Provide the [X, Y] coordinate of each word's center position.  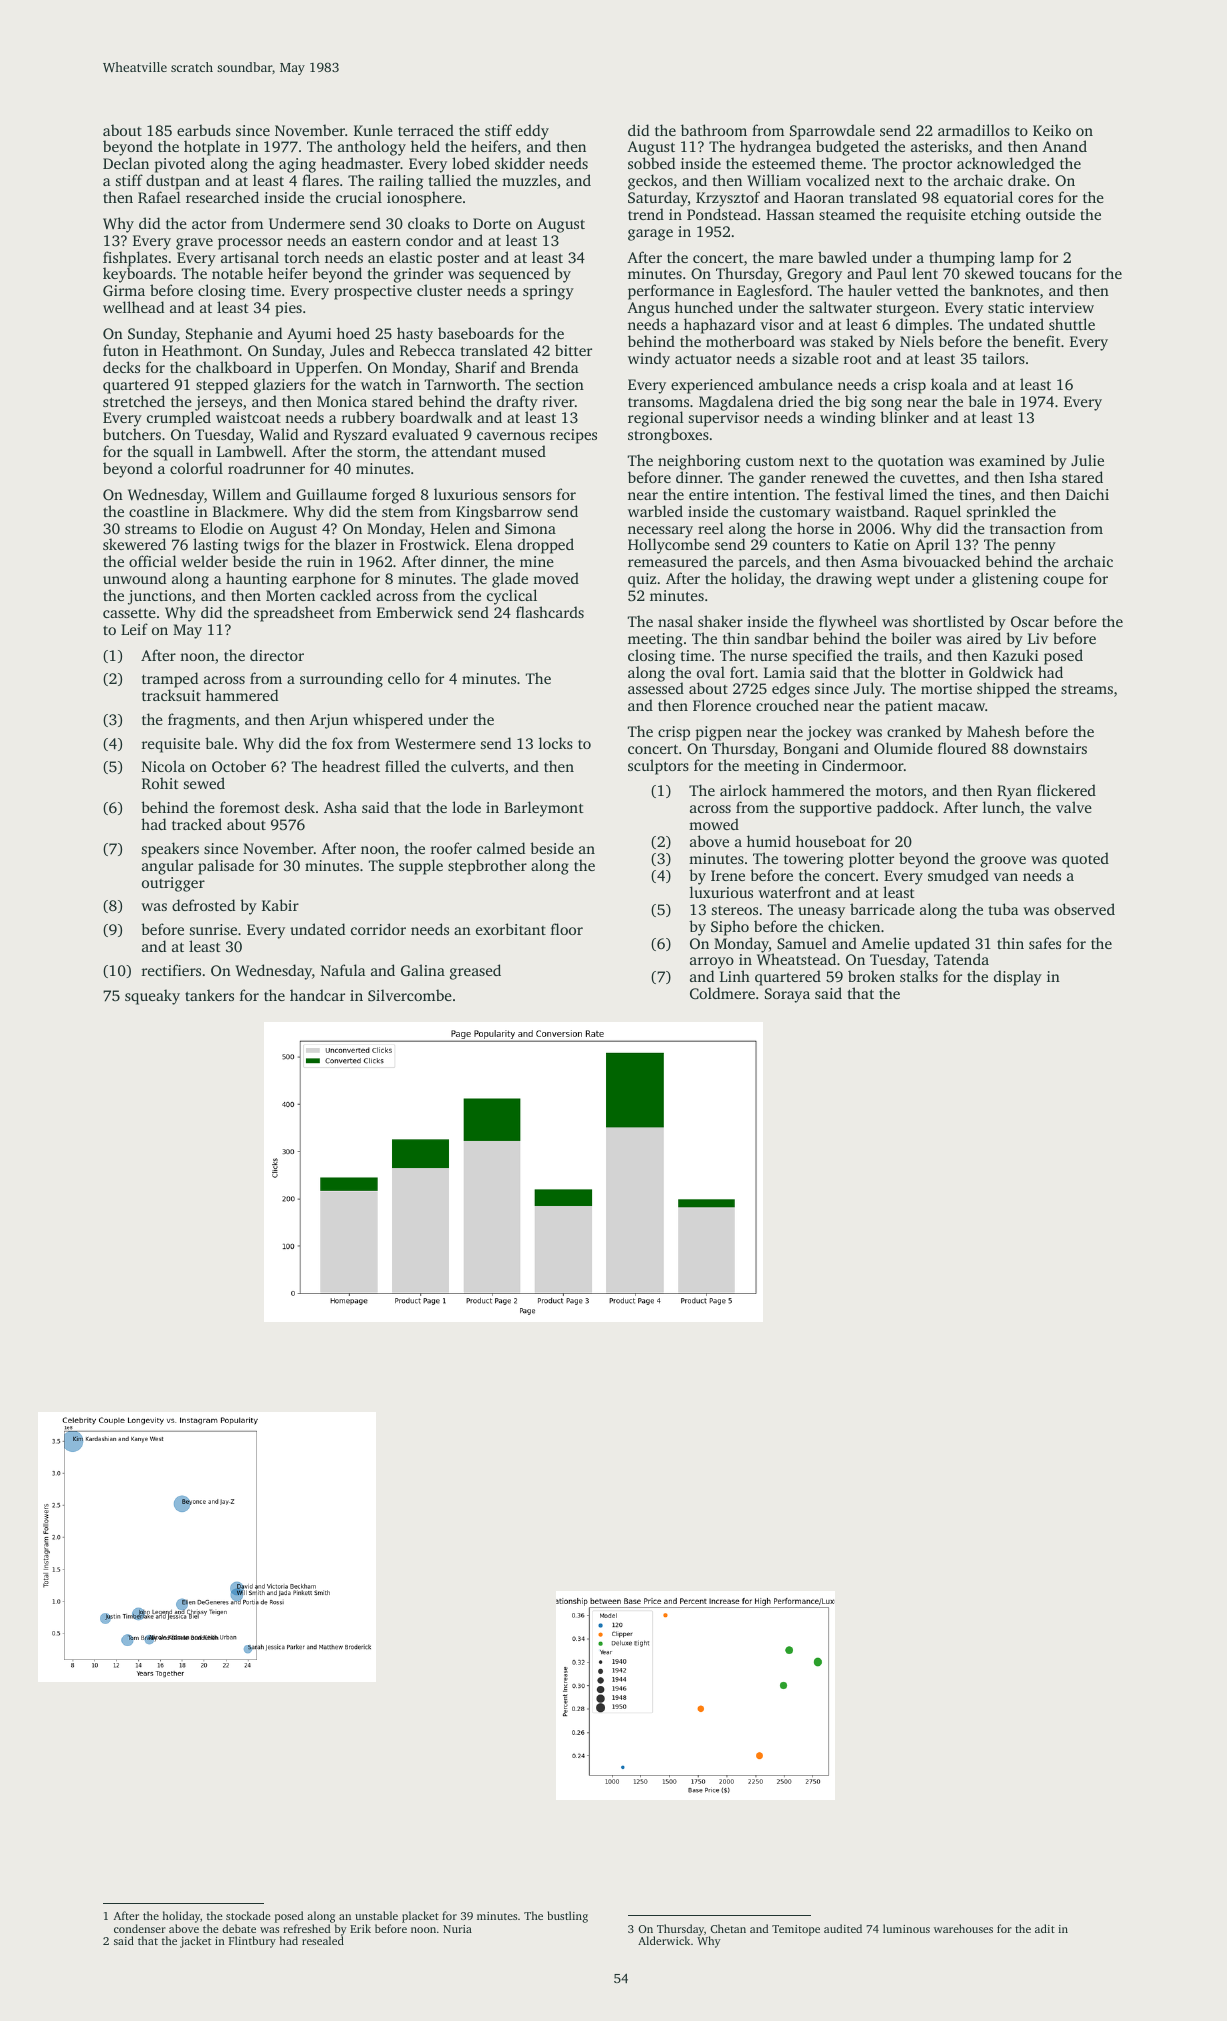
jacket [195, 1942]
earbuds [204, 130]
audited [843, 1928]
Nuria [457, 1929]
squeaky [152, 997]
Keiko [1052, 130]
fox [342, 743]
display [1018, 978]
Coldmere [722, 993]
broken [871, 976]
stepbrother [487, 867]
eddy [533, 132]
